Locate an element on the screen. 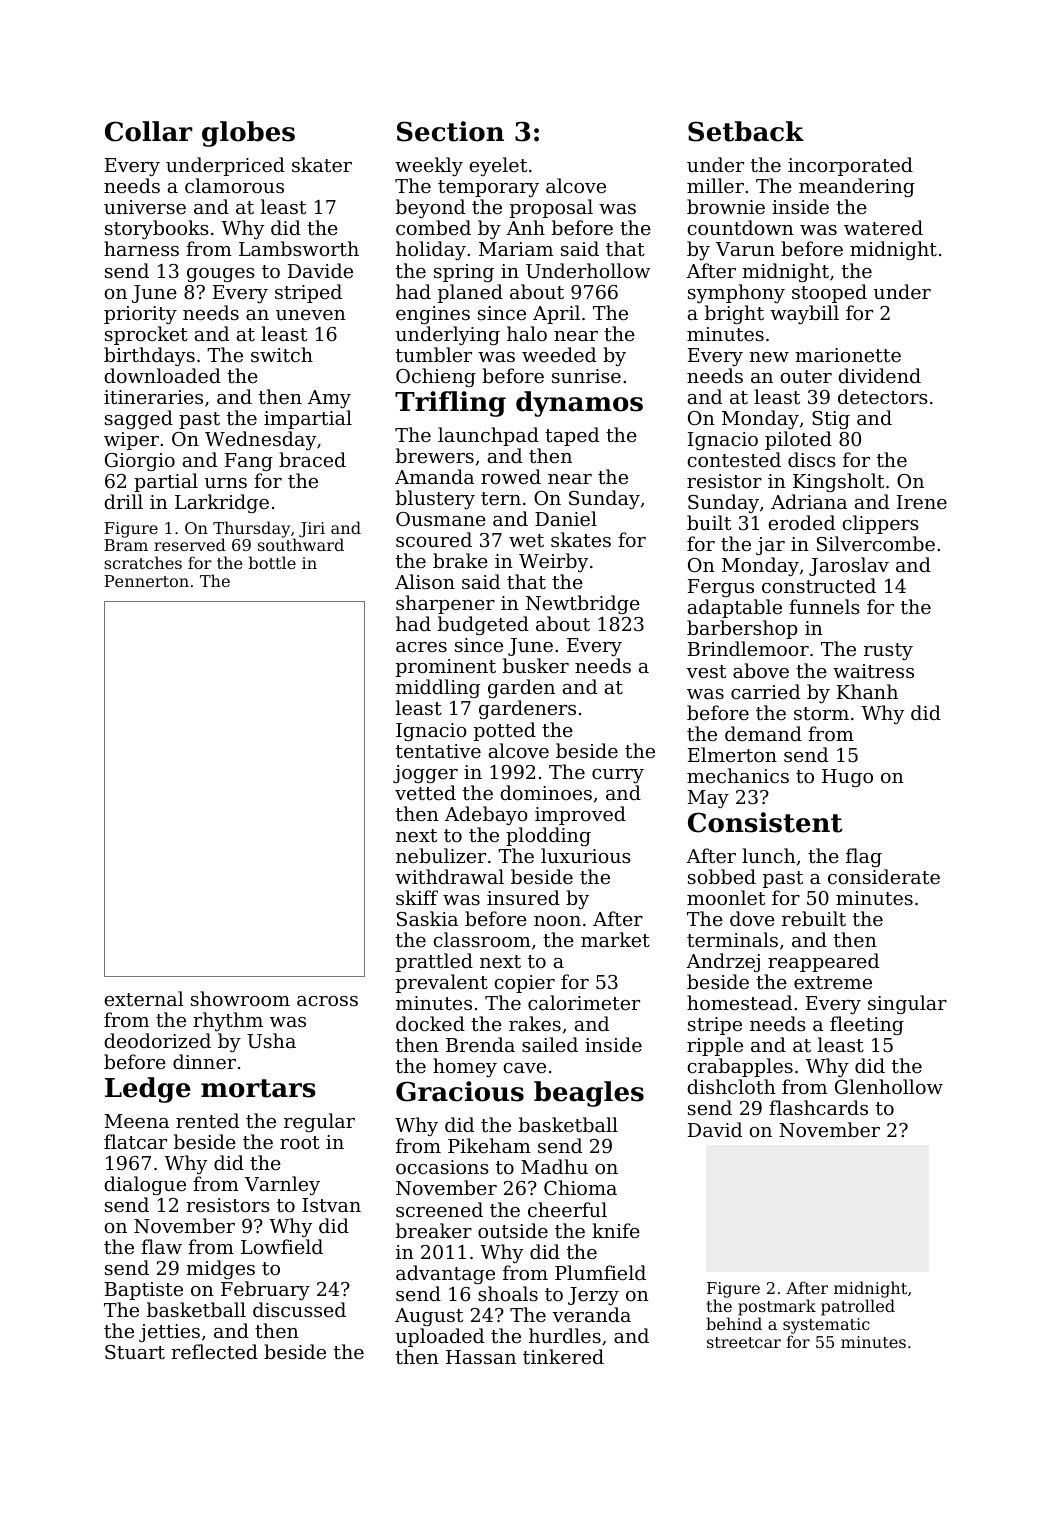 Image resolution: width=1052 pixels, height=1523 pixels. Silvercombe is located at coordinates (876, 543).
